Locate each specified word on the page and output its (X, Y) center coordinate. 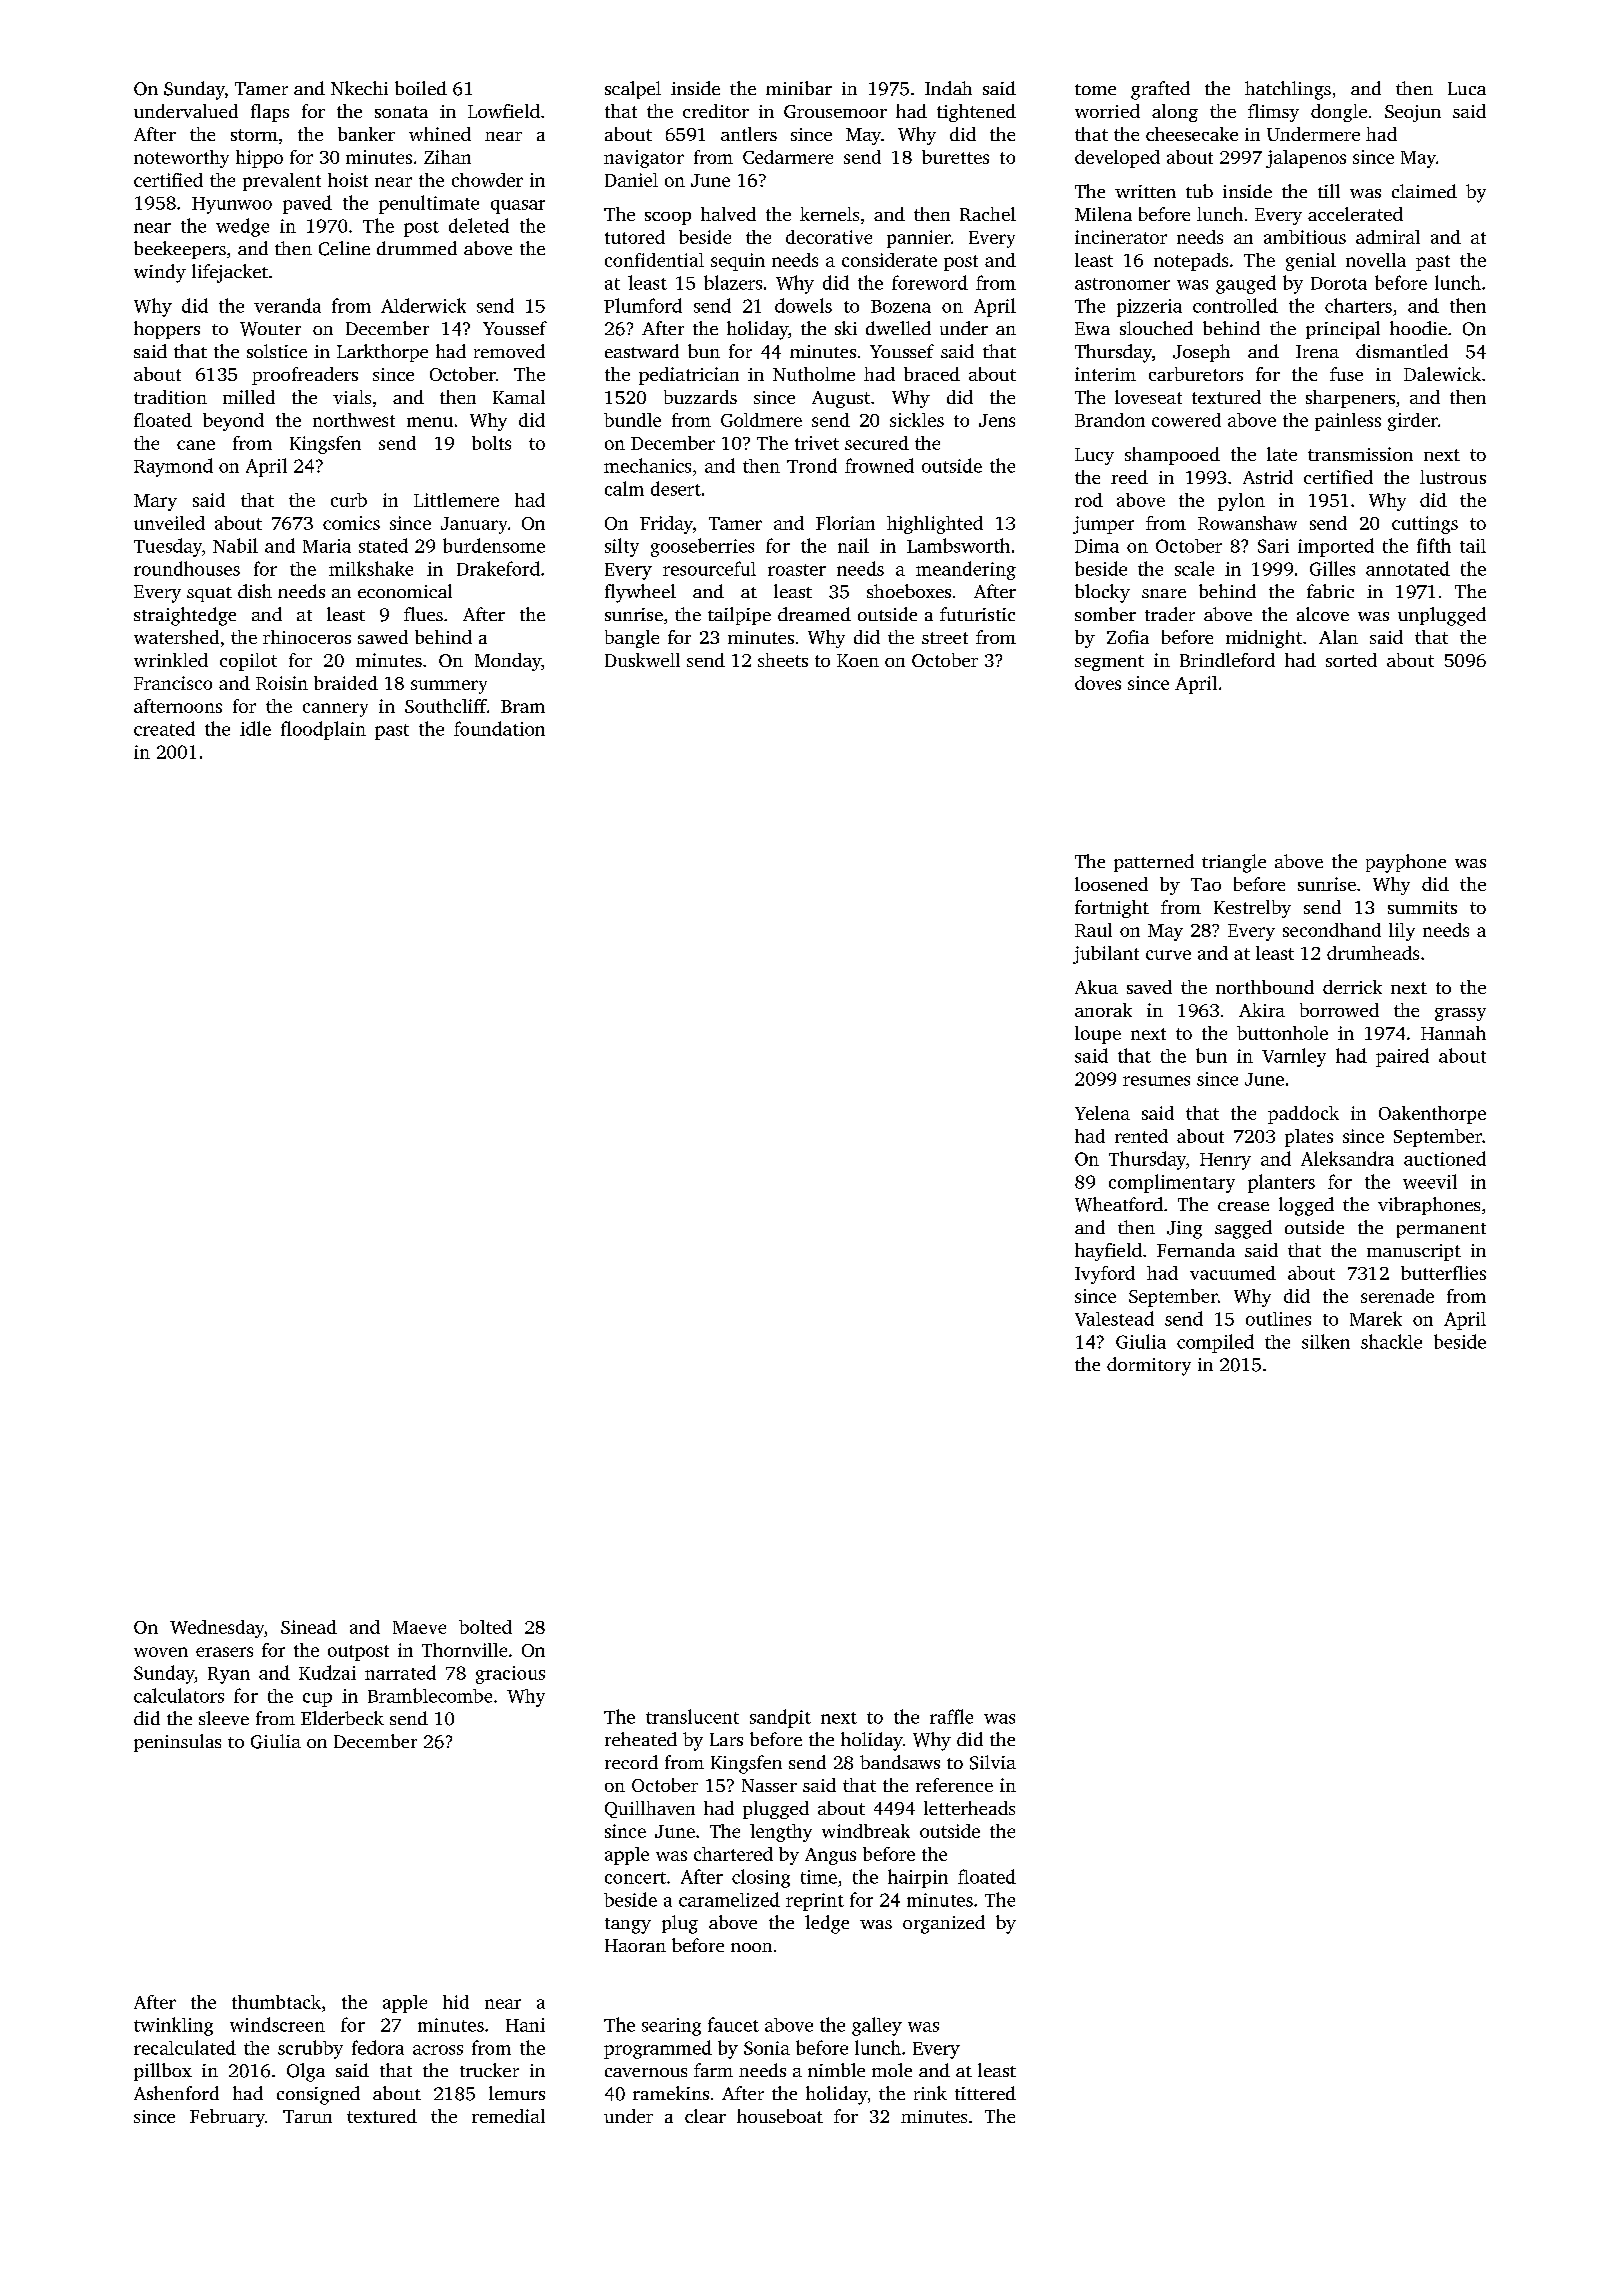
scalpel (633, 90)
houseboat (780, 2116)
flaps (270, 113)
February (227, 2118)
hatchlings (1288, 90)
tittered (985, 2093)
